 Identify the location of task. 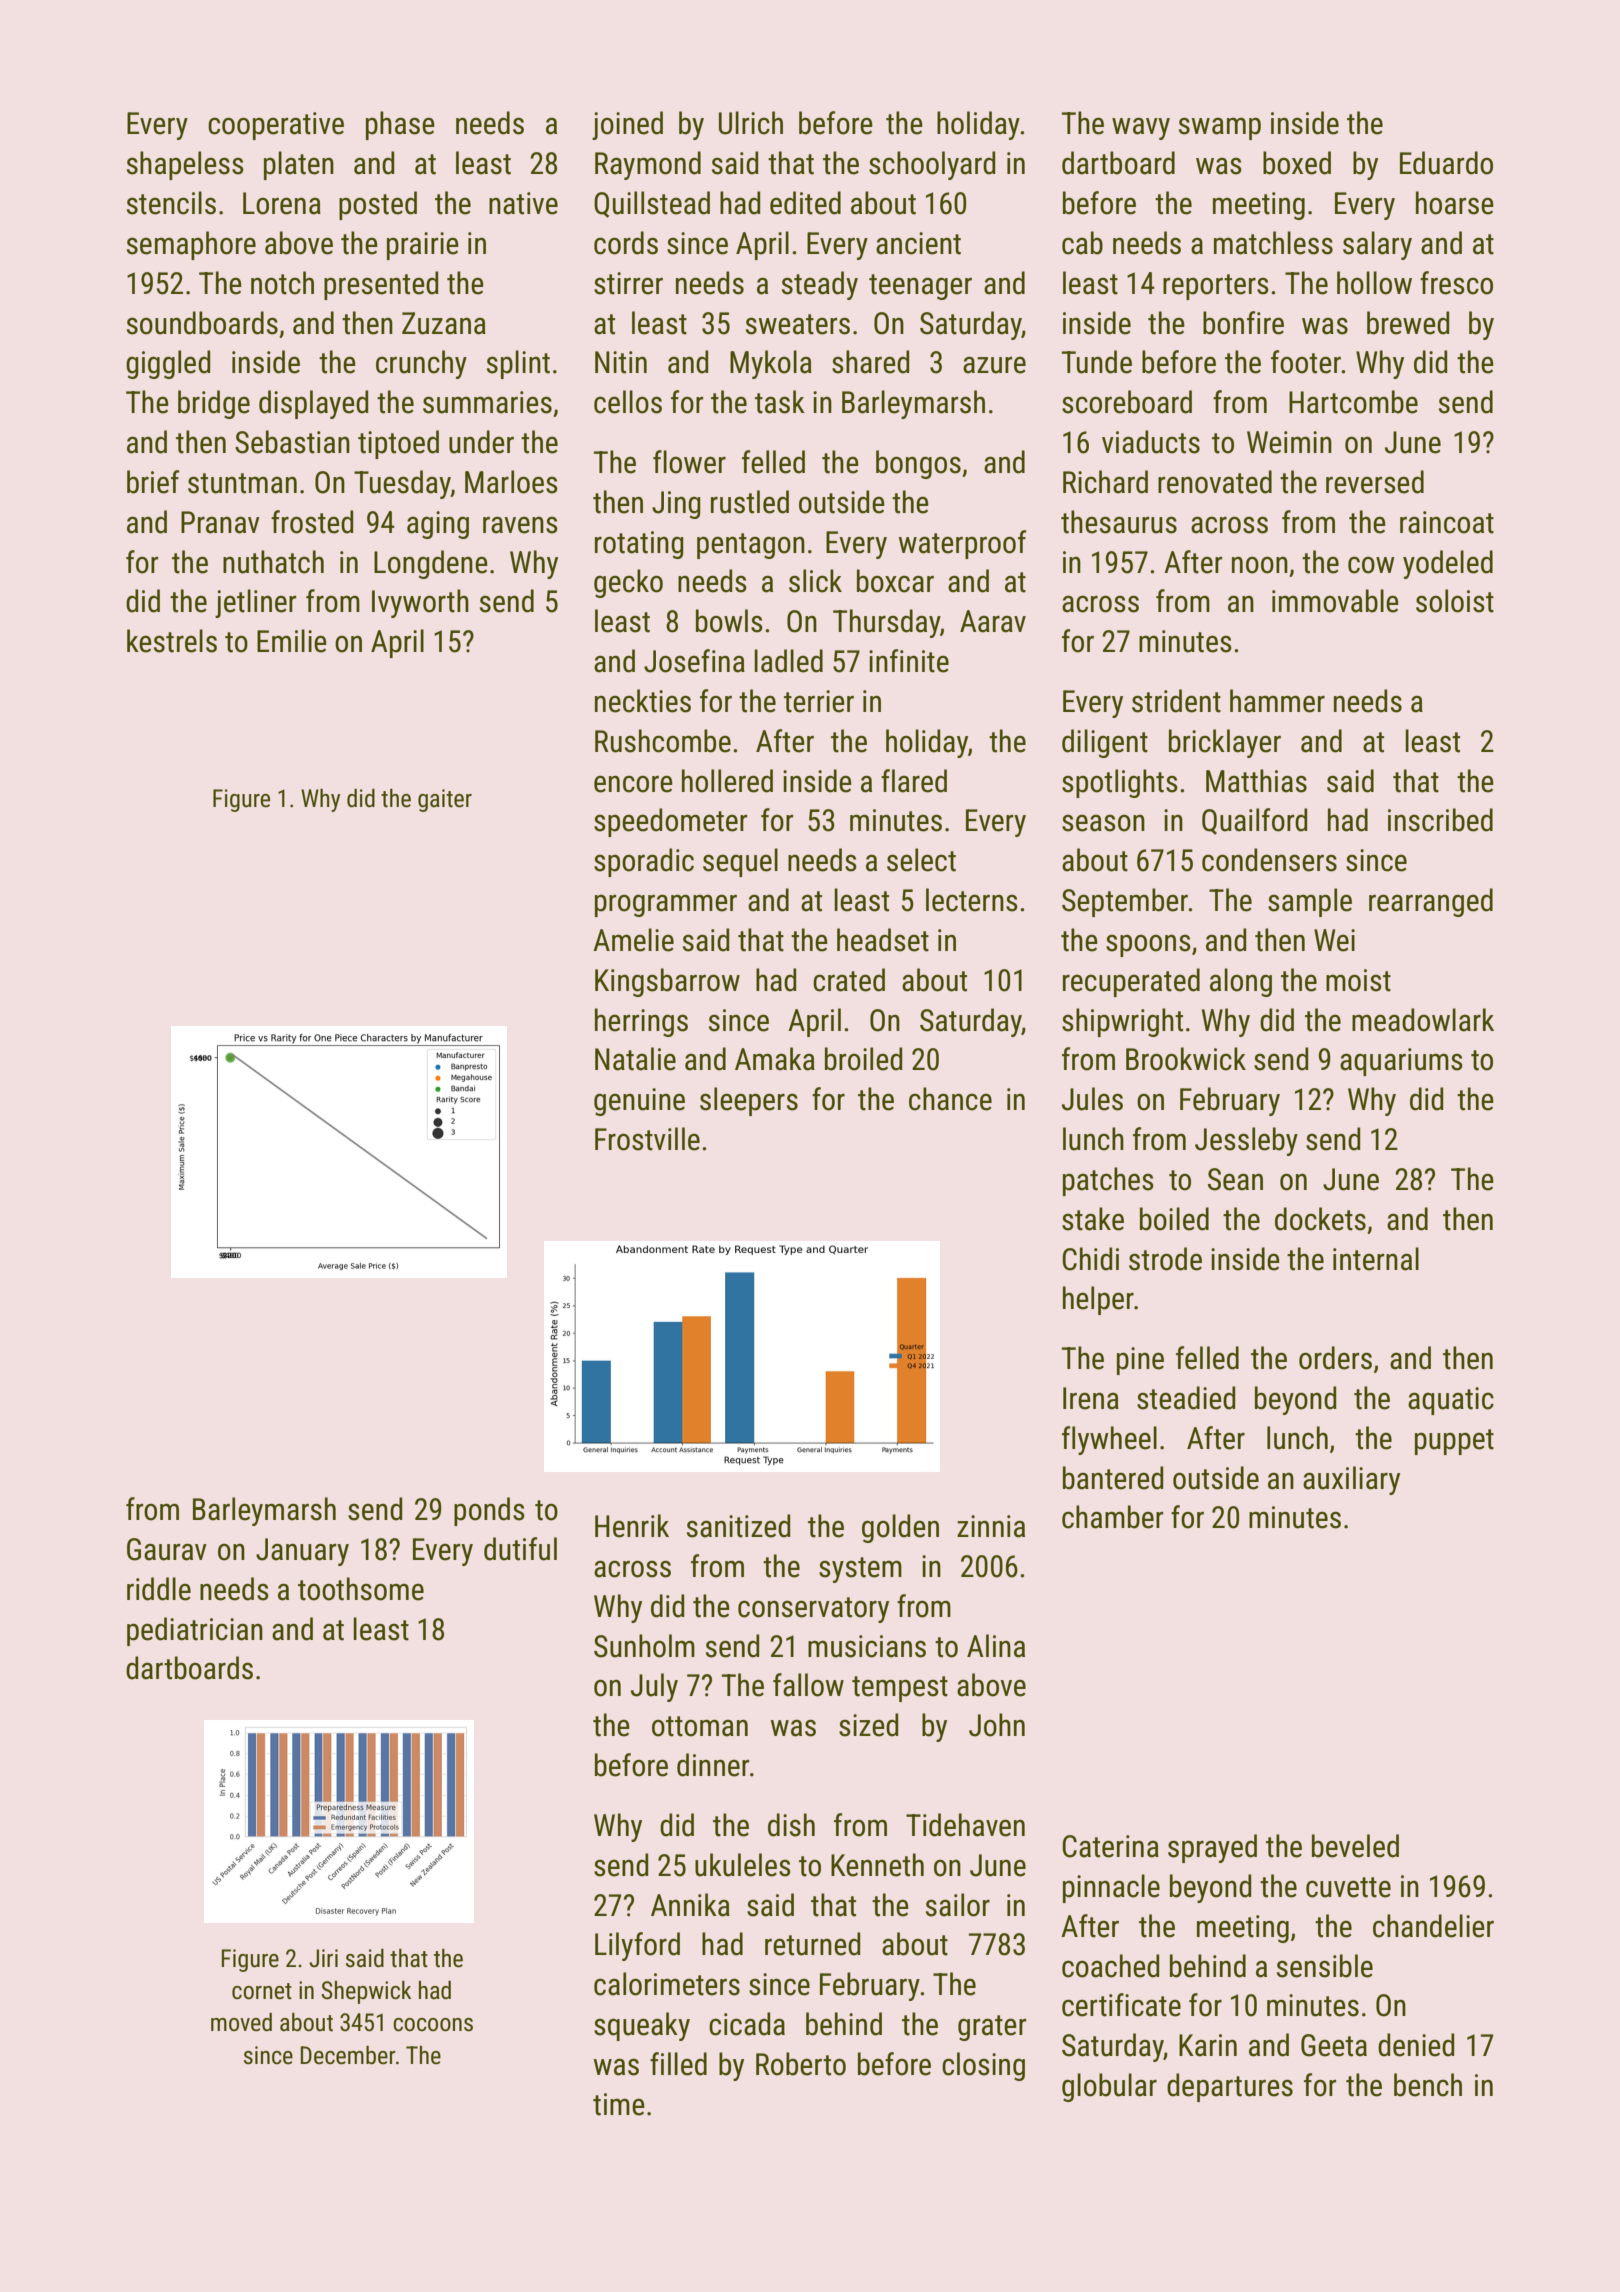
(780, 402).
